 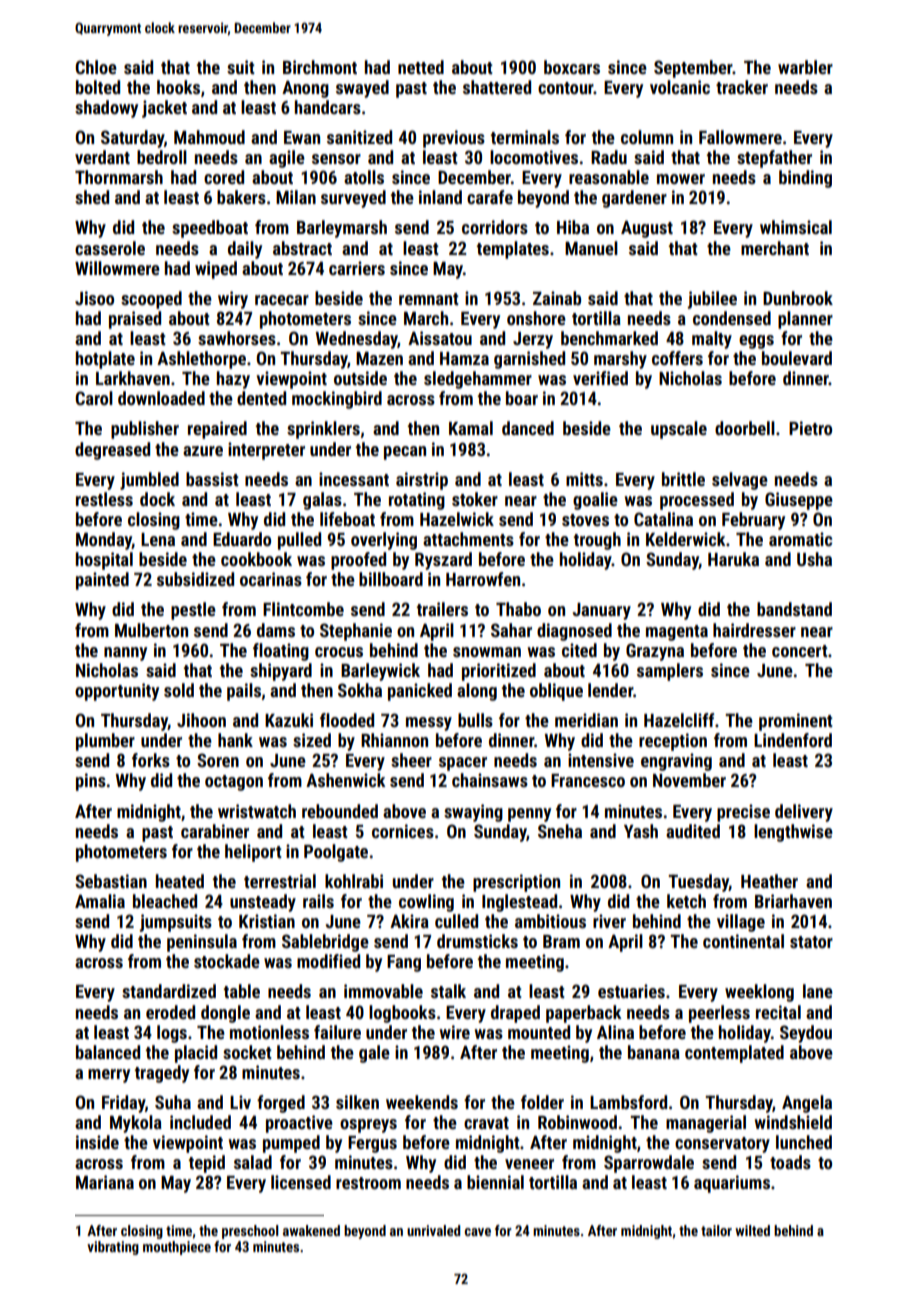 I want to click on Mariana, so click(x=105, y=1182).
